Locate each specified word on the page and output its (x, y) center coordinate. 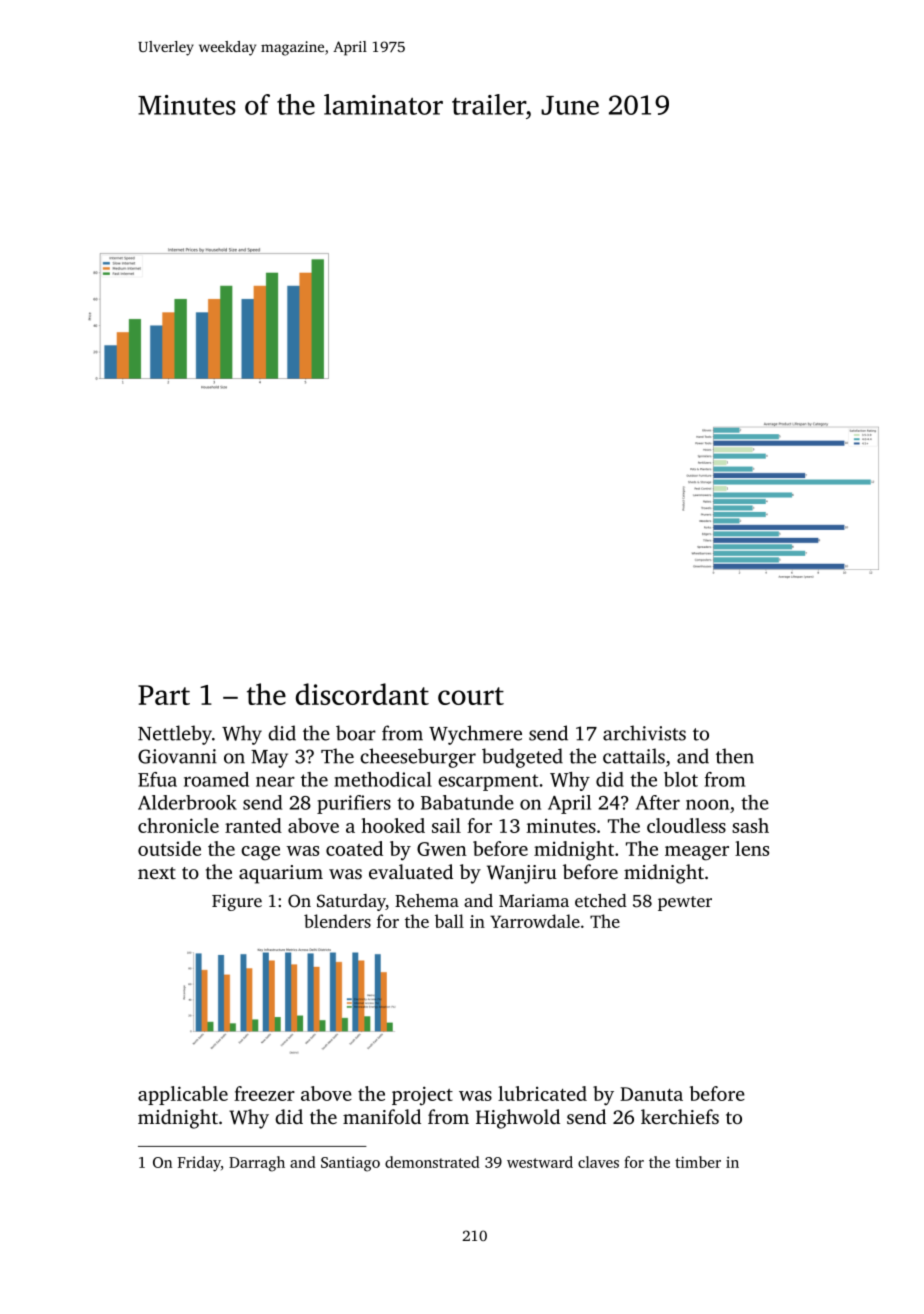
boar (356, 733)
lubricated (542, 1093)
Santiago (350, 1164)
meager (697, 853)
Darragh (257, 1164)
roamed (216, 779)
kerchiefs (680, 1116)
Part (164, 695)
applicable (183, 1095)
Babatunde (467, 802)
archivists (644, 733)
